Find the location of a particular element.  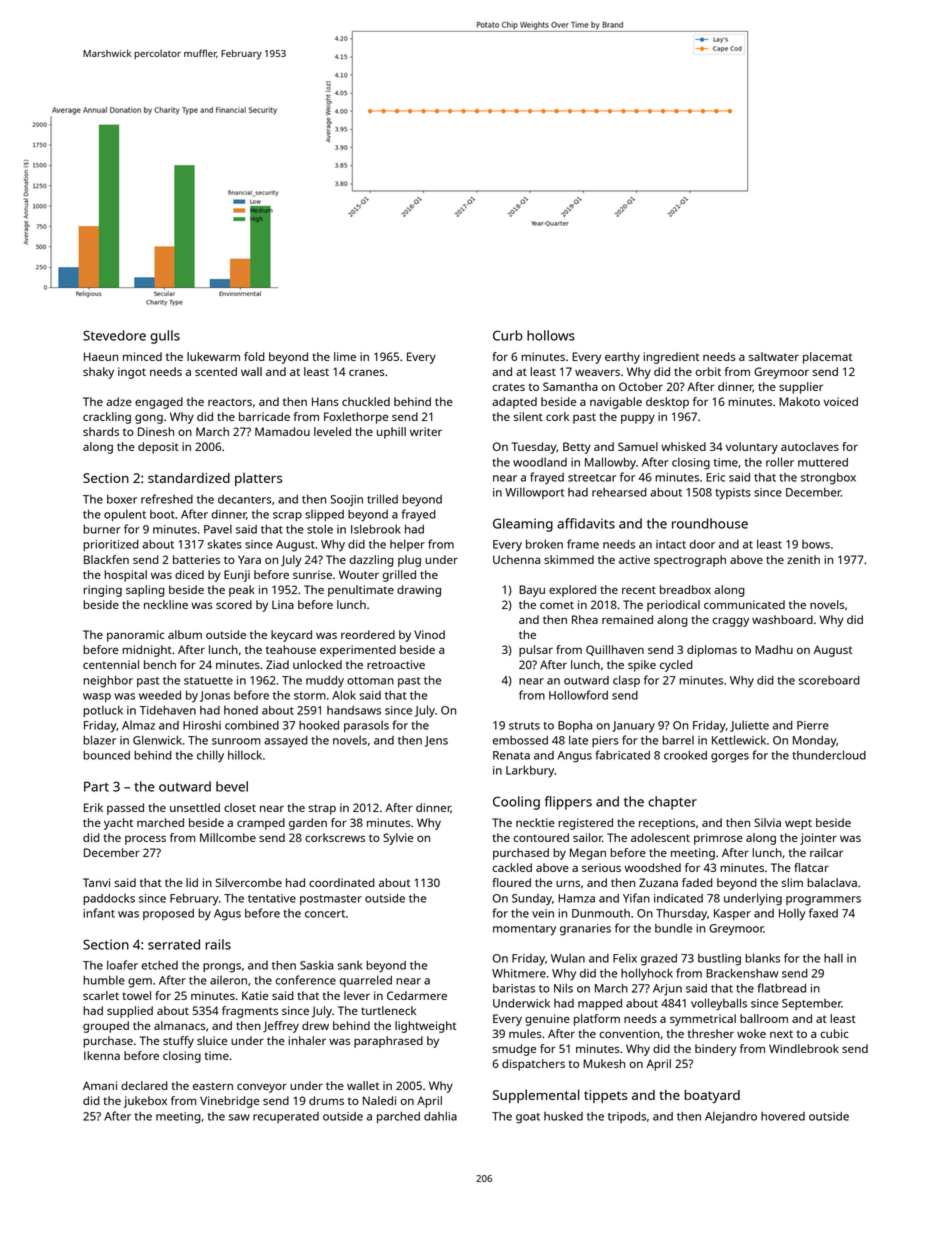

tripods is located at coordinates (627, 1117).
